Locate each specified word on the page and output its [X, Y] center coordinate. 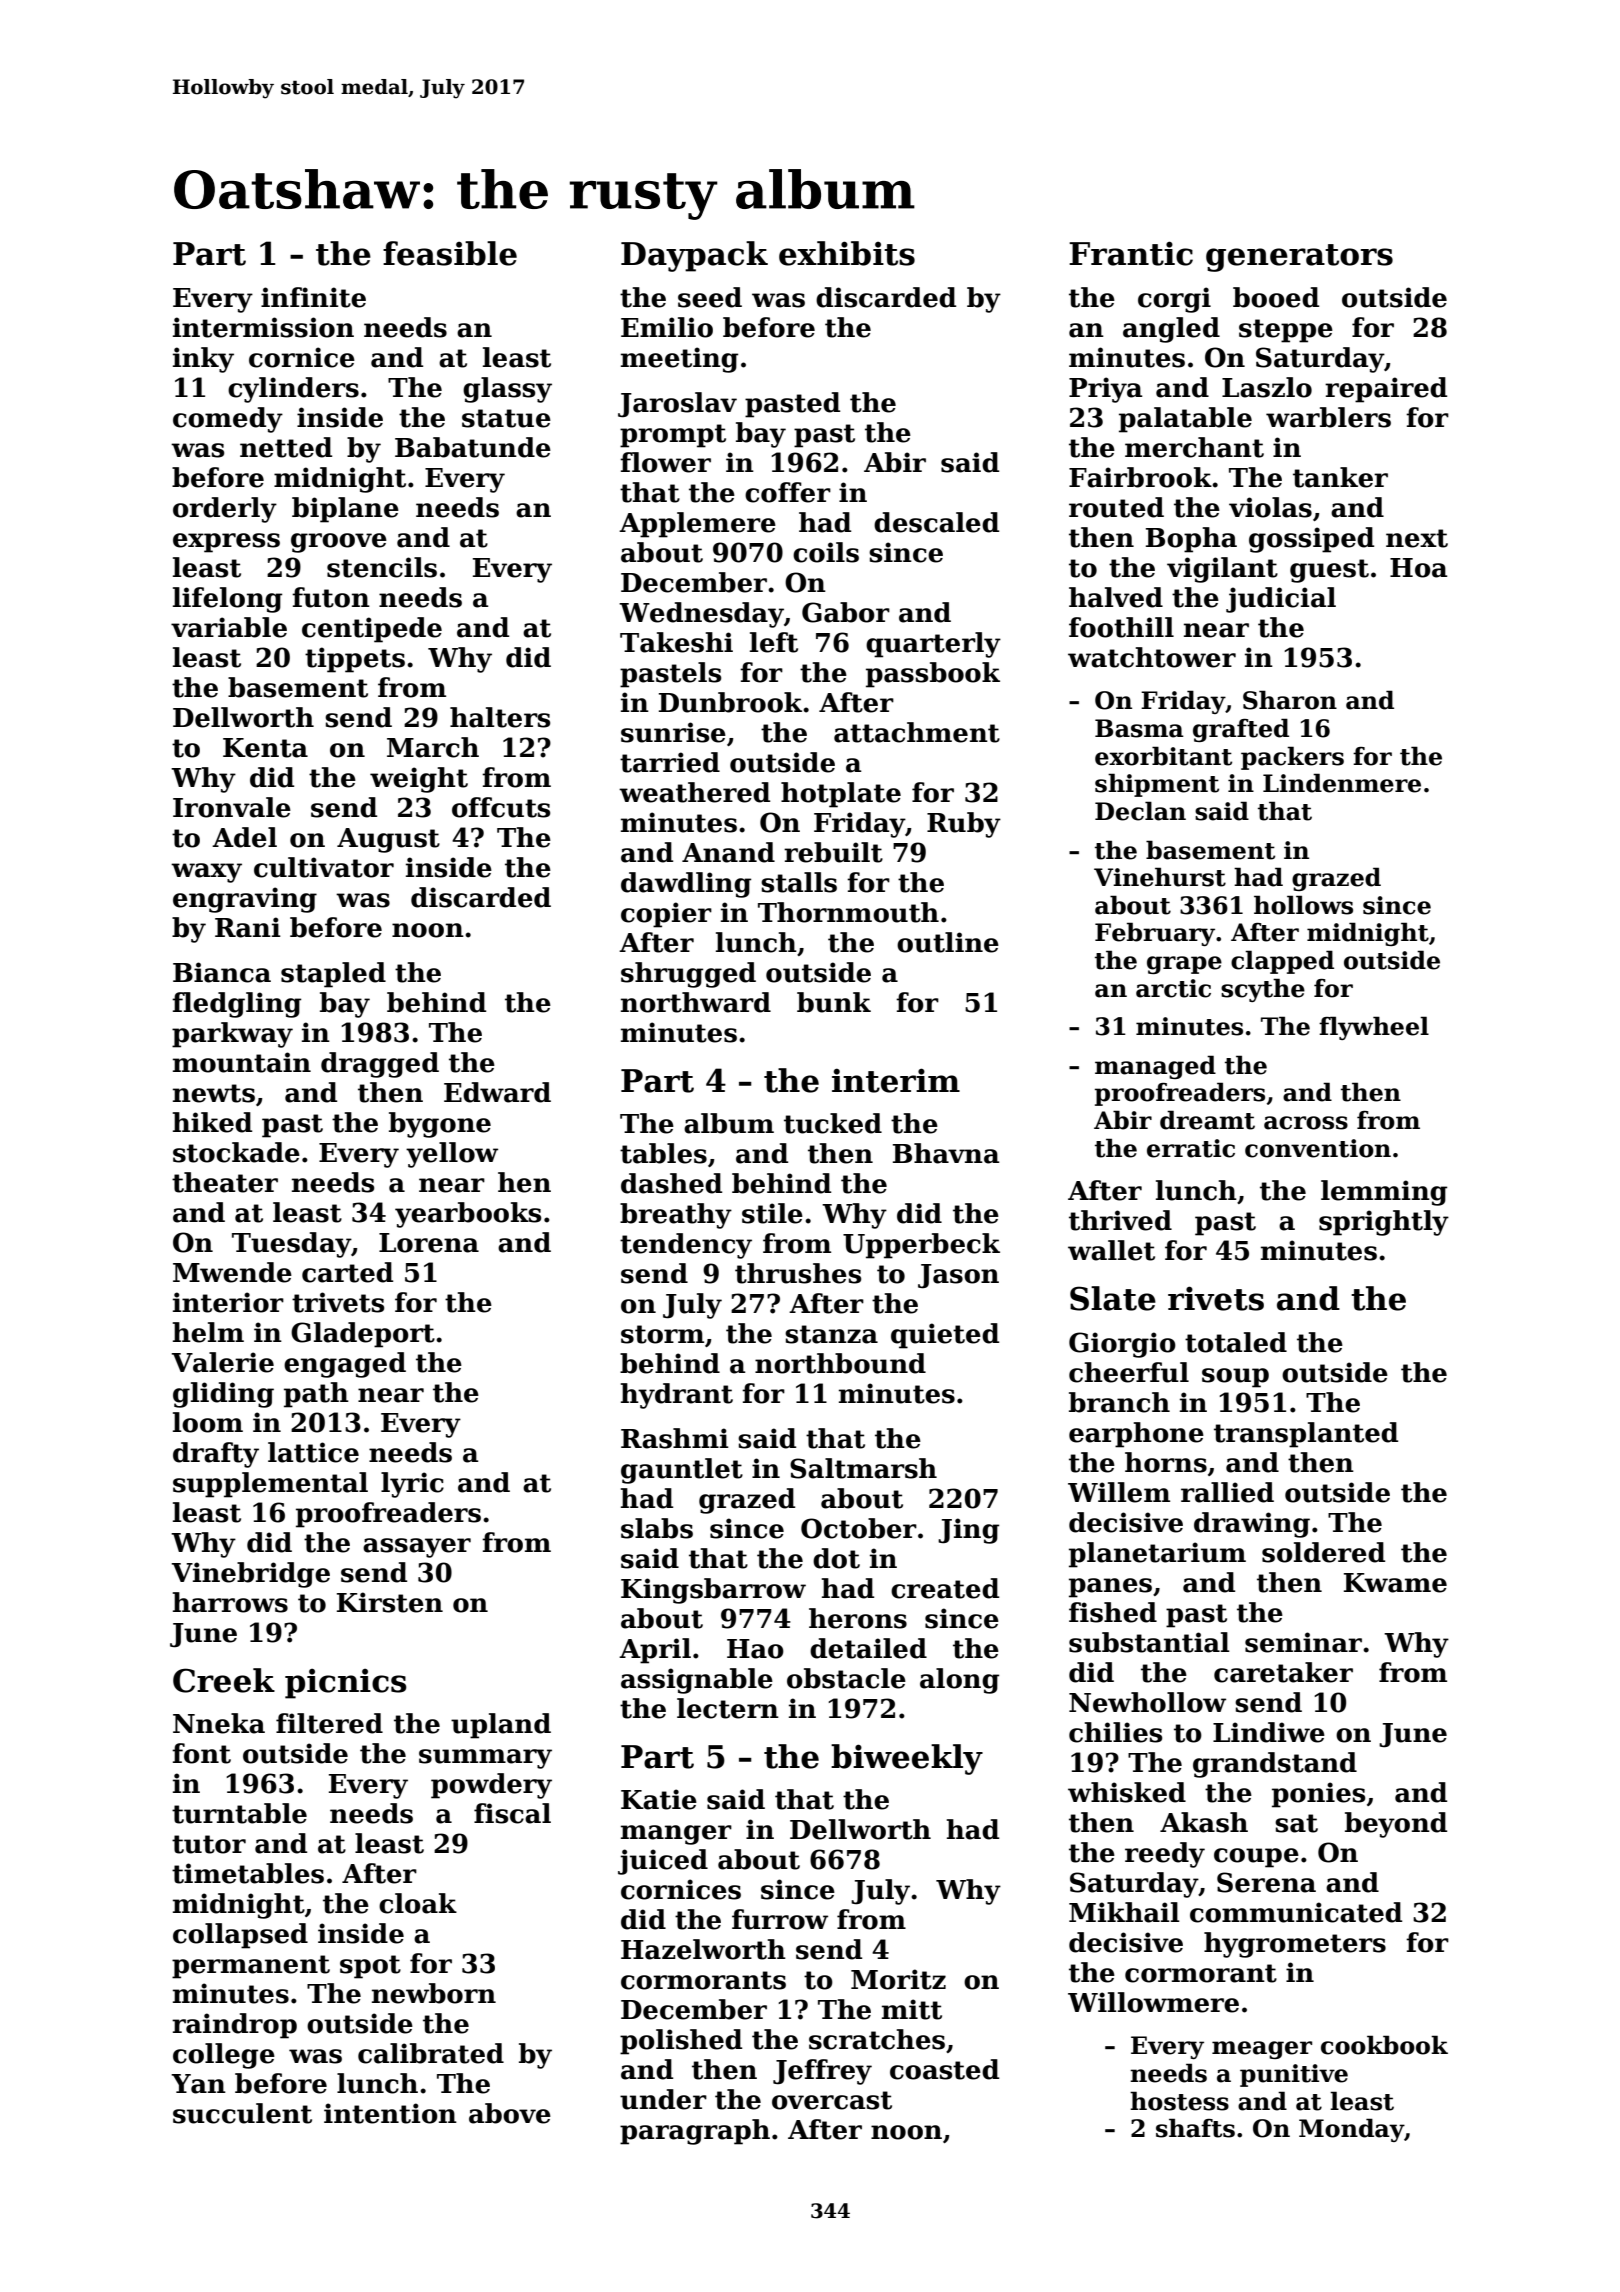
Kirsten [390, 1602]
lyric [412, 1485]
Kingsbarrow [713, 1591]
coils [826, 552]
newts [214, 1093]
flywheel [1374, 1028]
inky [203, 360]
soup [1235, 1378]
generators [1299, 258]
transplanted [1306, 1435]
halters [500, 717]
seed [710, 297]
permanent [251, 1967]
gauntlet [682, 1471]
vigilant [1222, 570]
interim [896, 1080]
